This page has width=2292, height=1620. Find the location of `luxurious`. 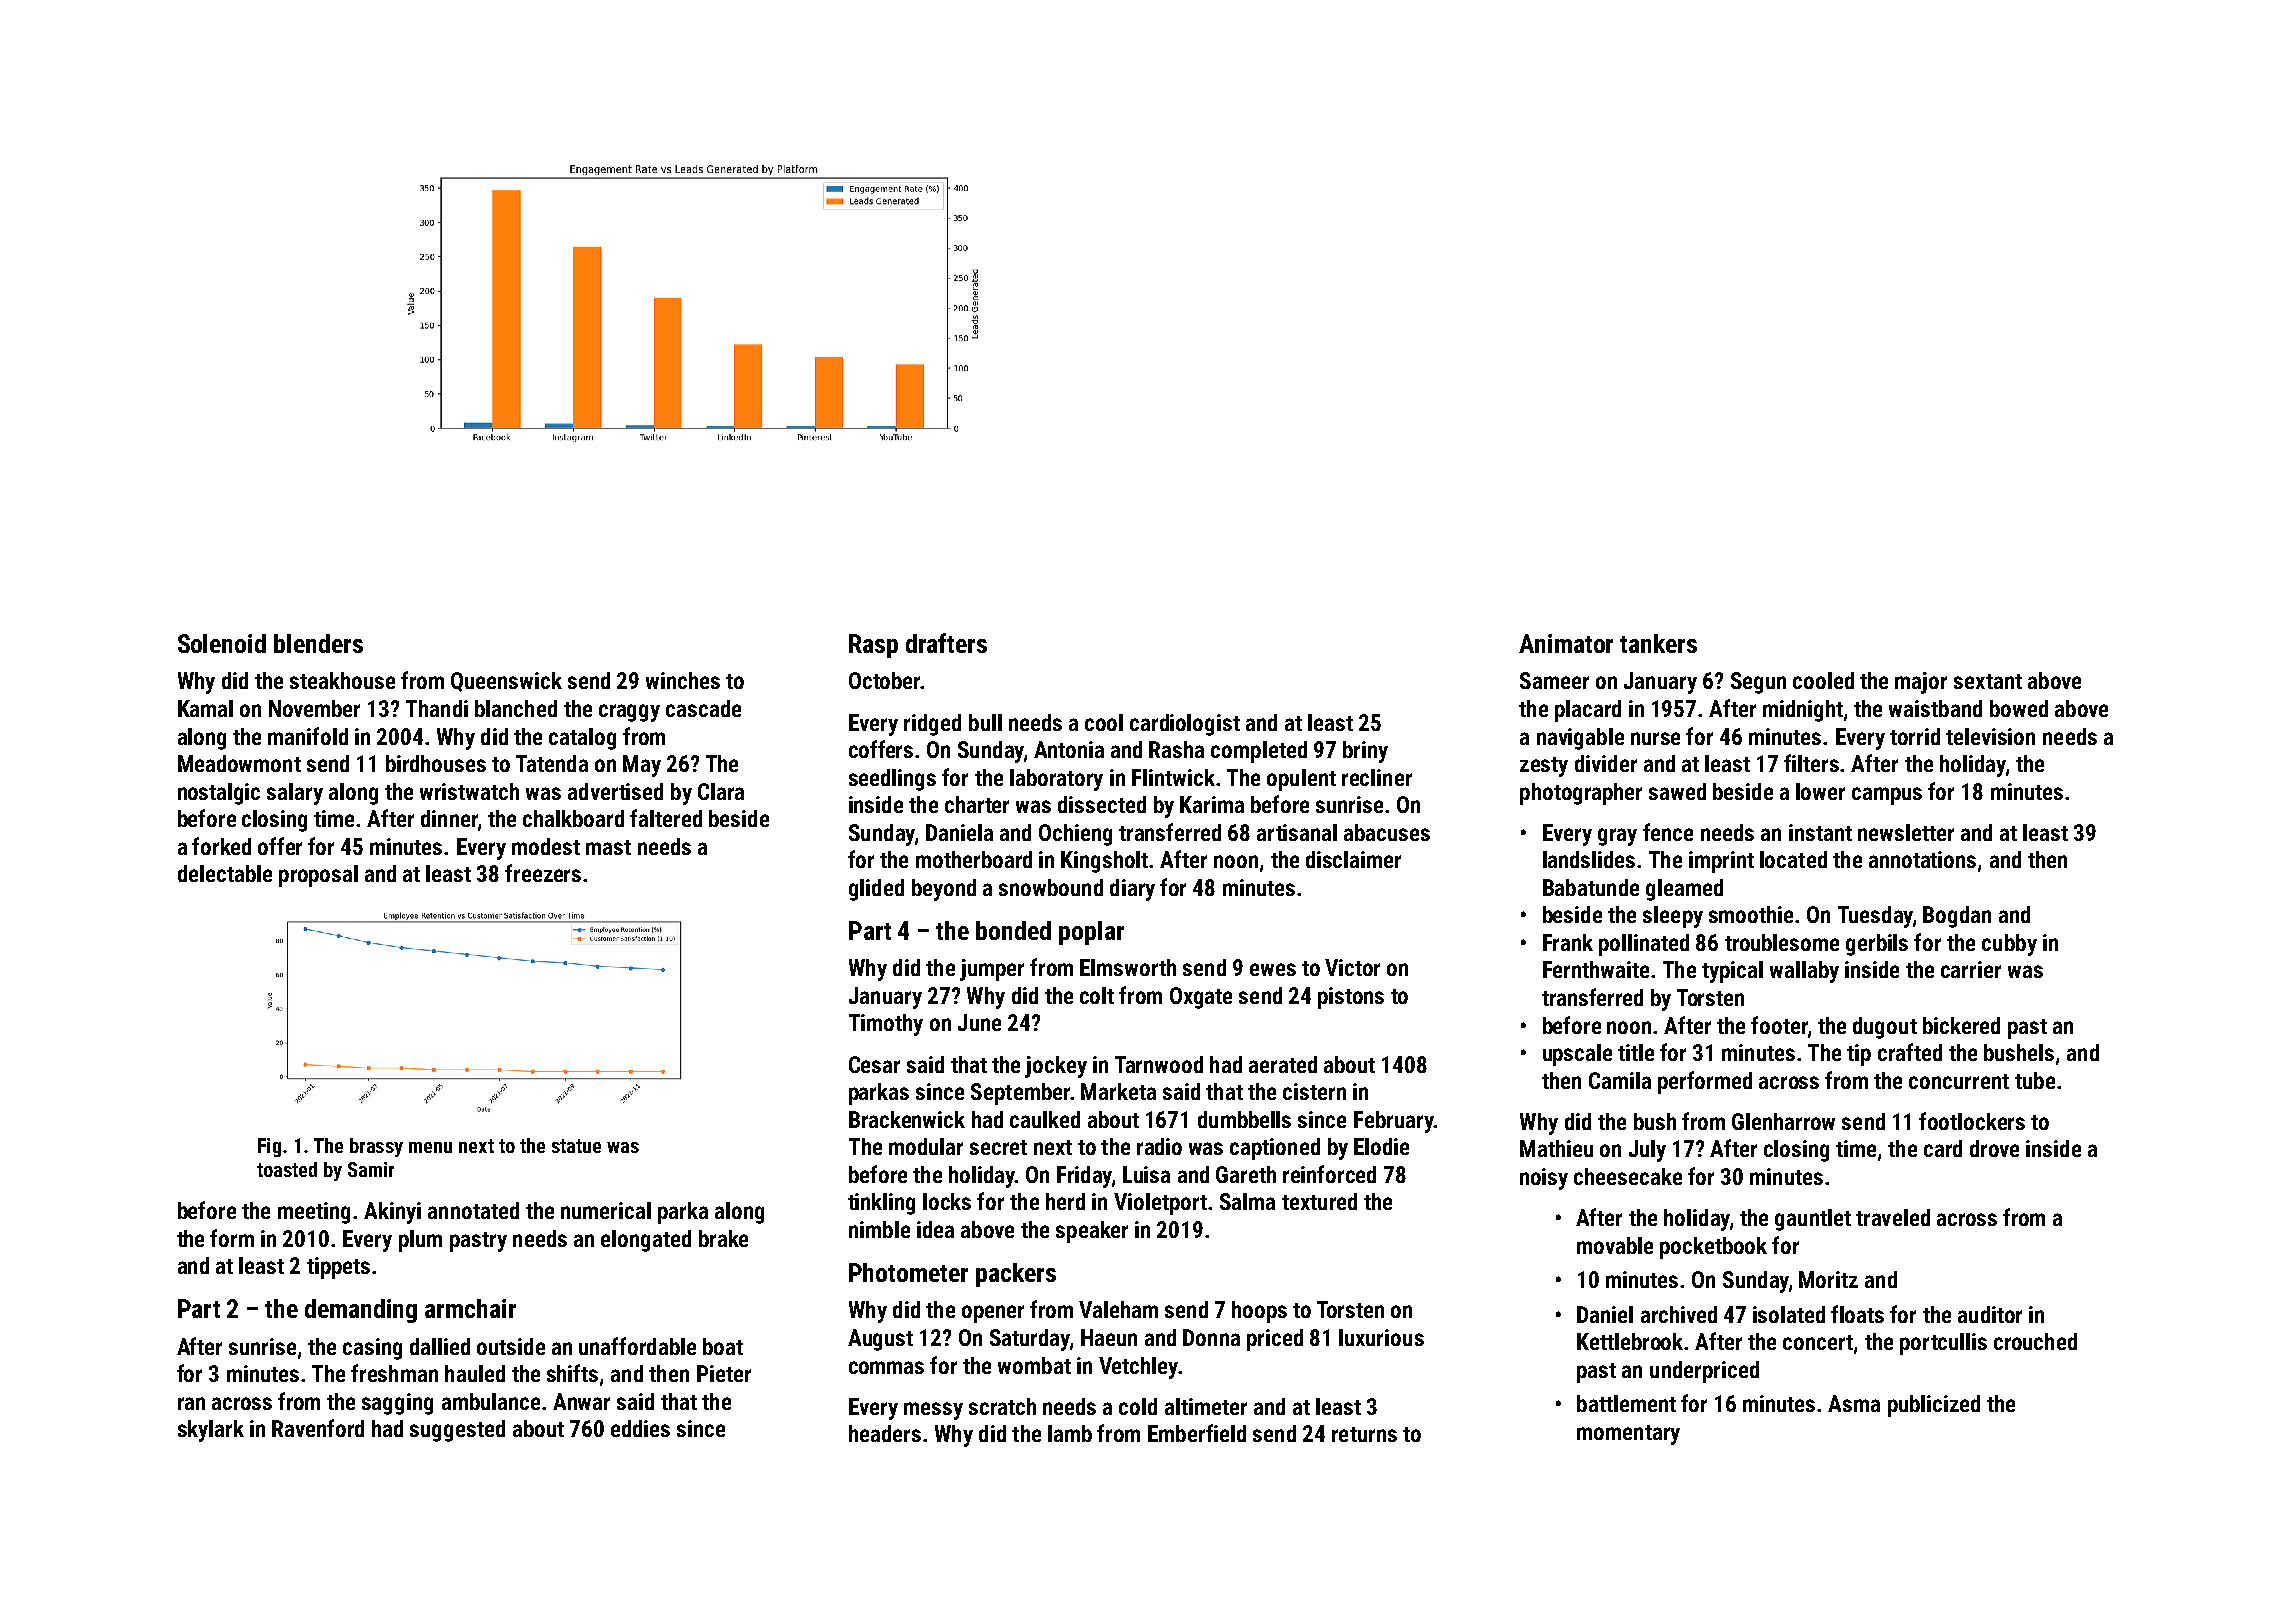

luxurious is located at coordinates (1381, 1337).
